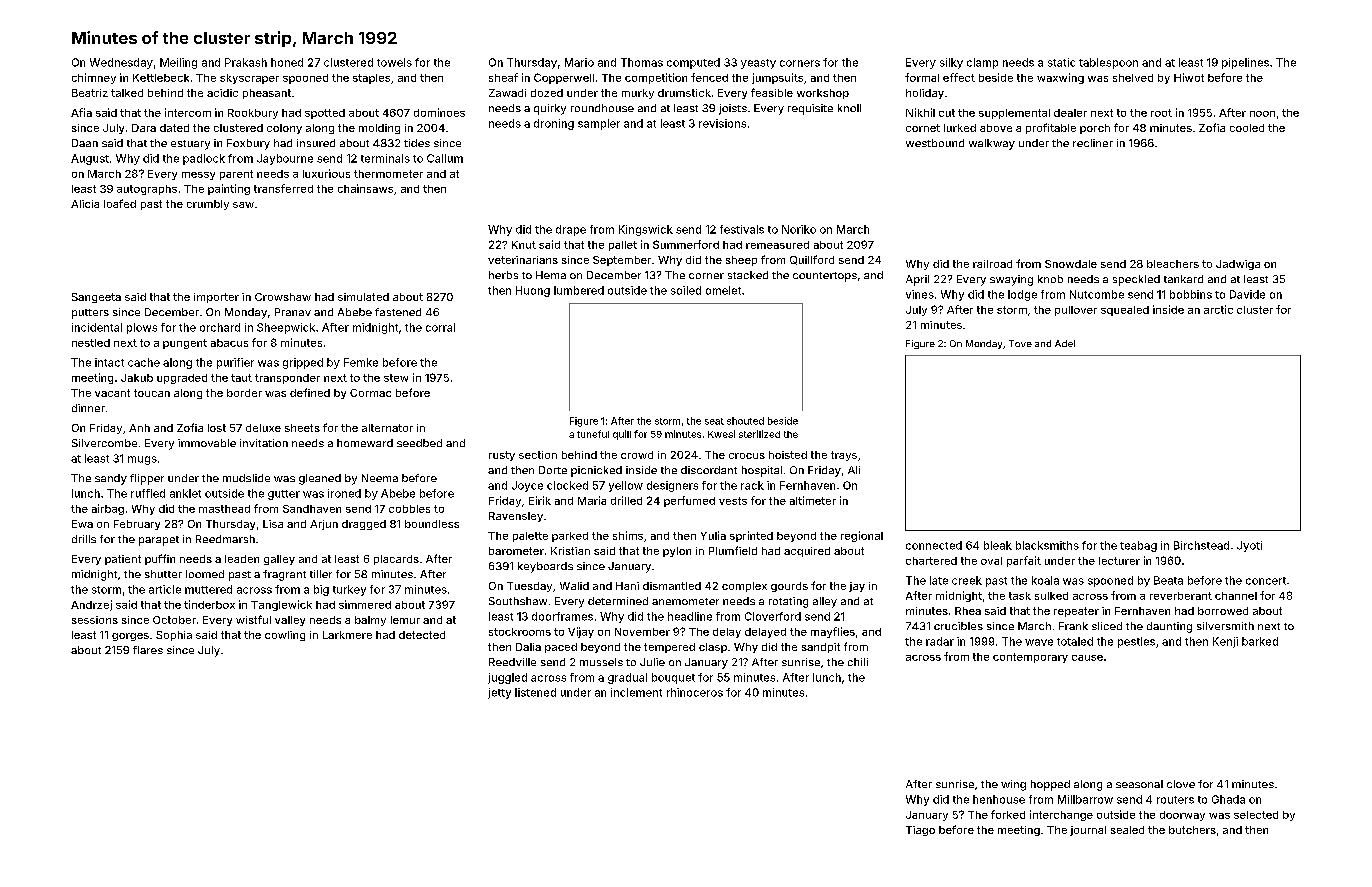 The width and height of the page is (1372, 887). What do you see at coordinates (1262, 114) in the page?
I see `noon` at bounding box center [1262, 114].
